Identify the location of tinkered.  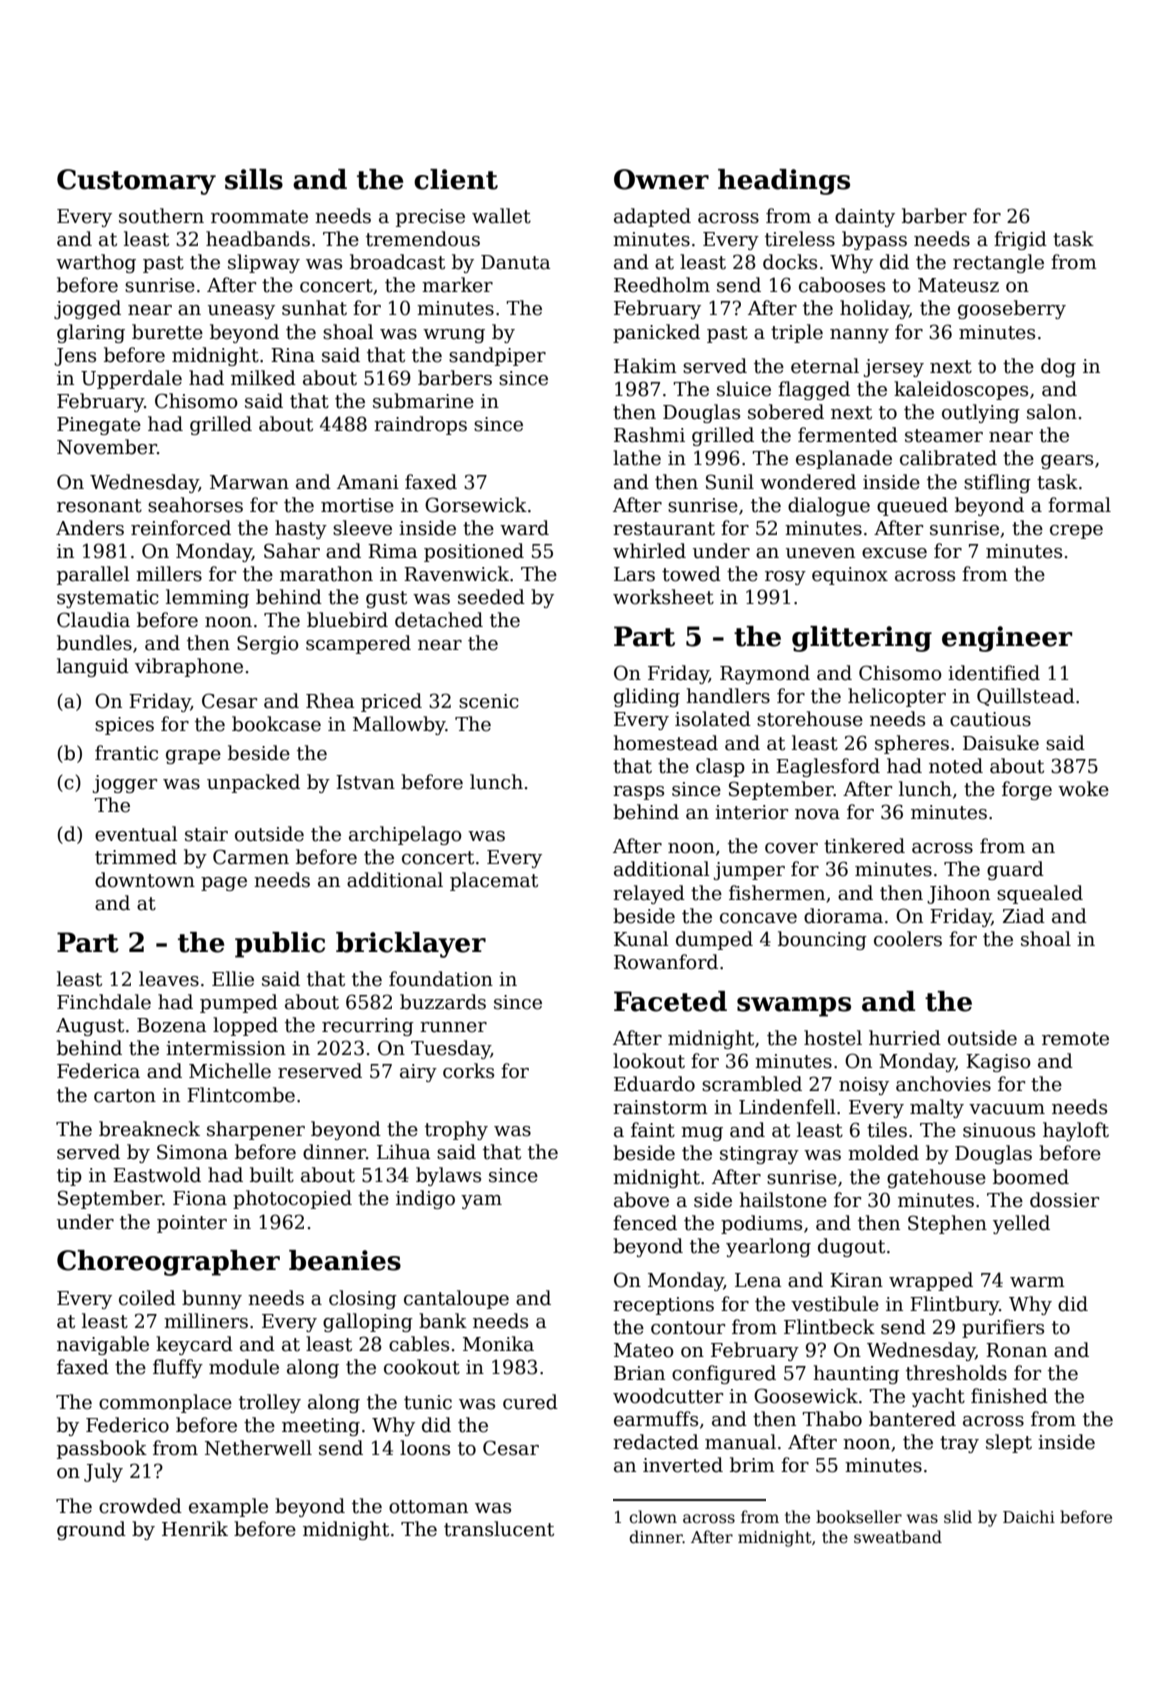
(864, 846).
